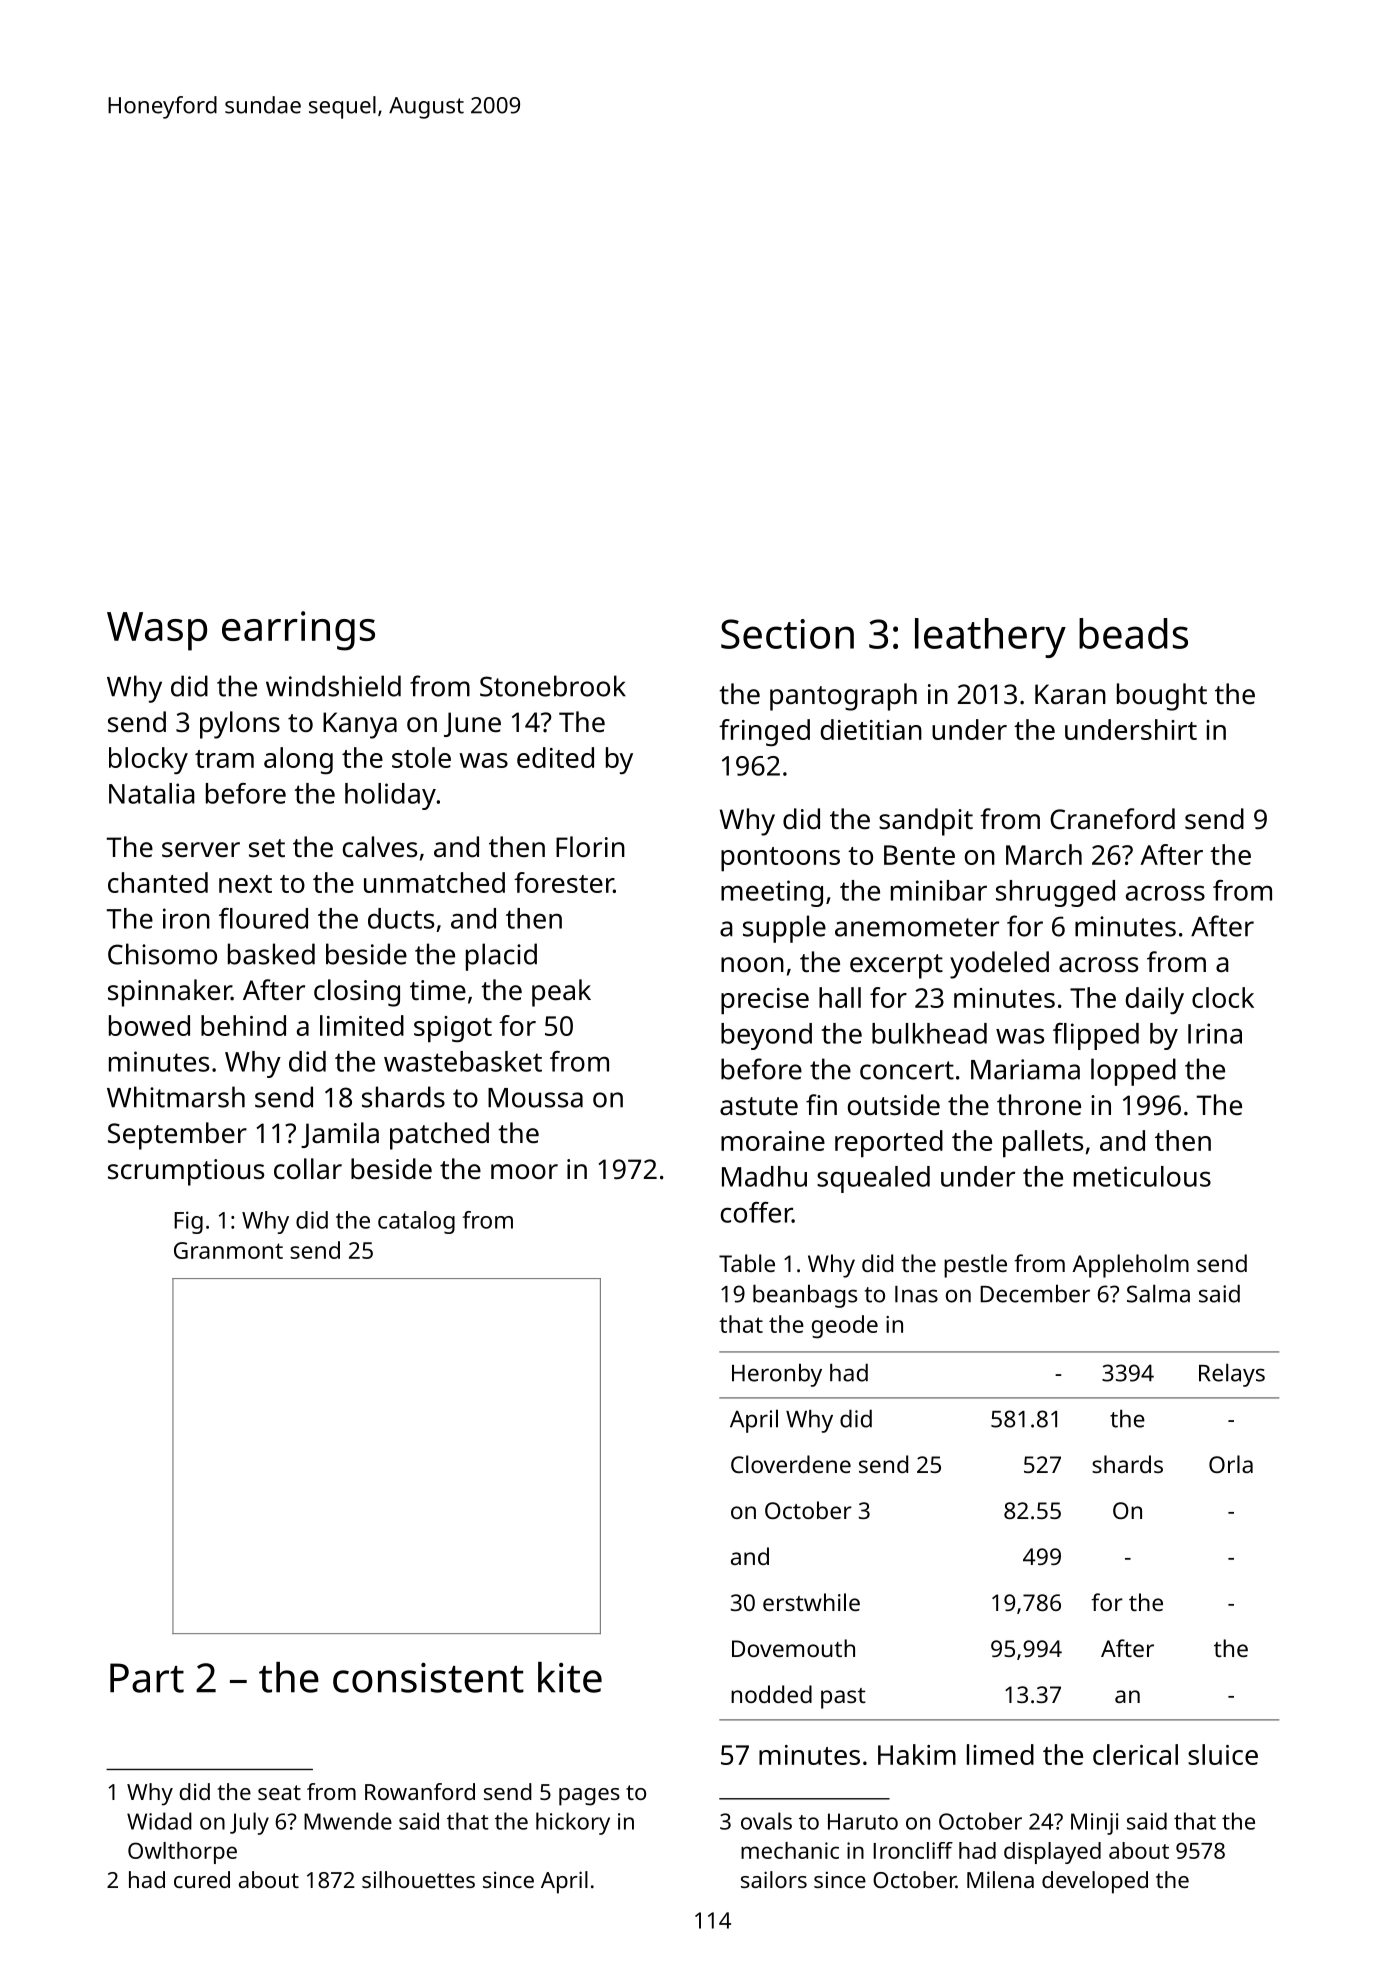 This document has height=1969, width=1386. I want to click on catalog, so click(416, 1222).
